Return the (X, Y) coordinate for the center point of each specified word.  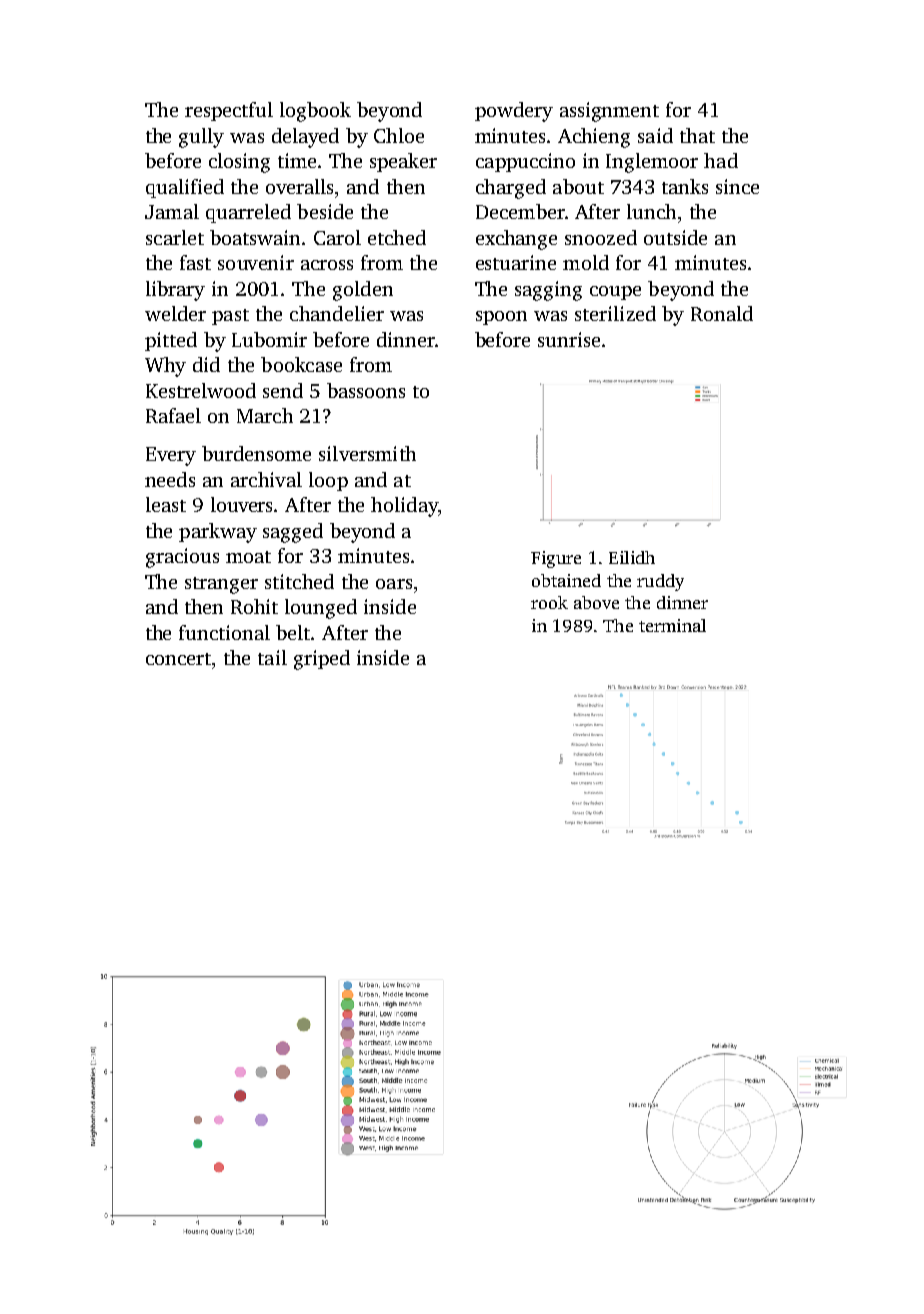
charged (511, 189)
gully (201, 138)
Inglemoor (652, 163)
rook (549, 602)
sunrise (569, 339)
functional (224, 632)
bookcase (301, 364)
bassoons (366, 390)
